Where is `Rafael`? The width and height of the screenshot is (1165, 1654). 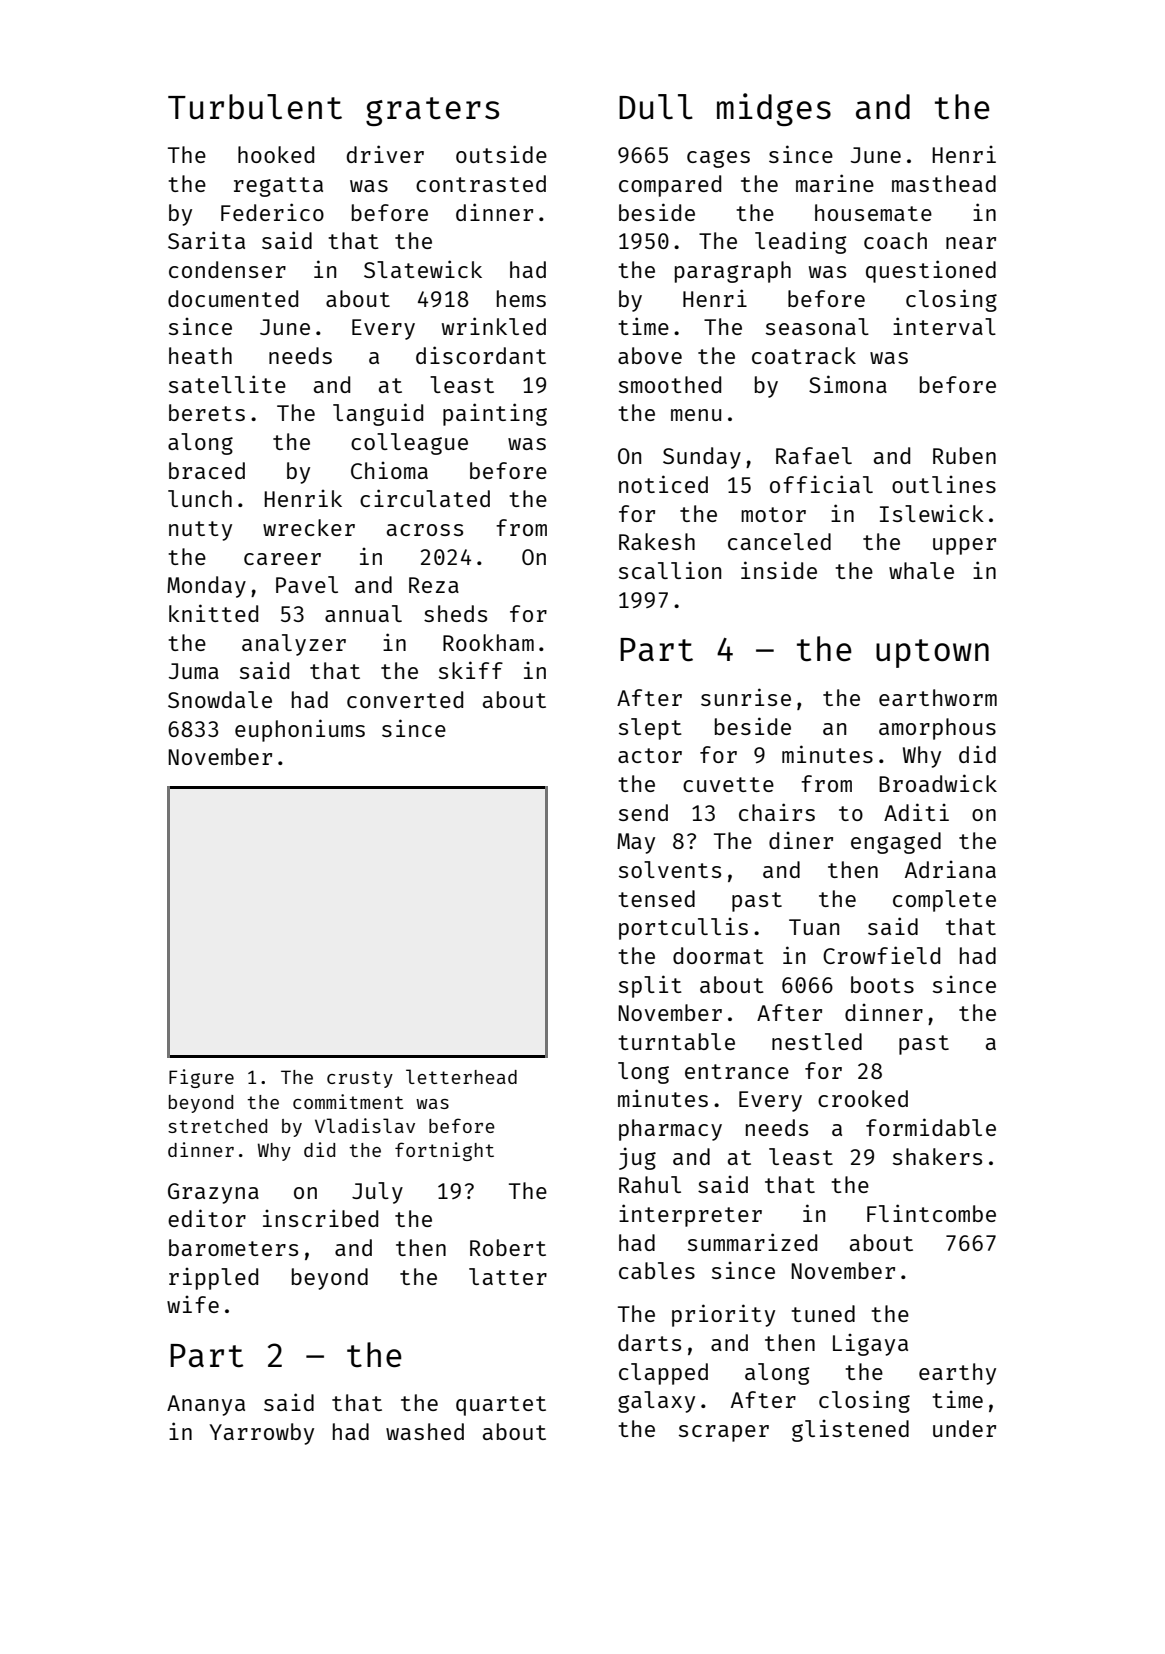
Rafael is located at coordinates (814, 455).
